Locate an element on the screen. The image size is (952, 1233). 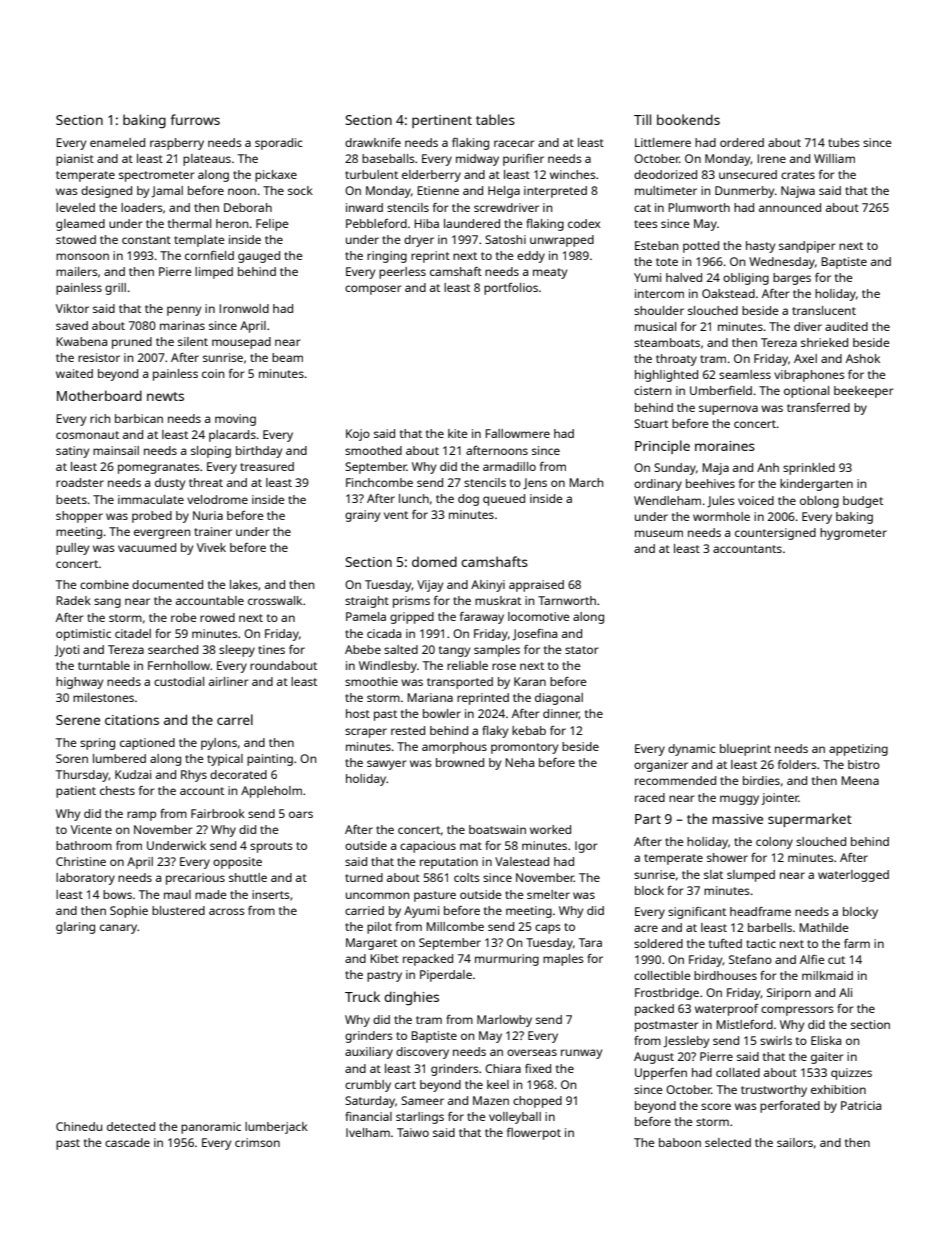
score is located at coordinates (716, 1106).
